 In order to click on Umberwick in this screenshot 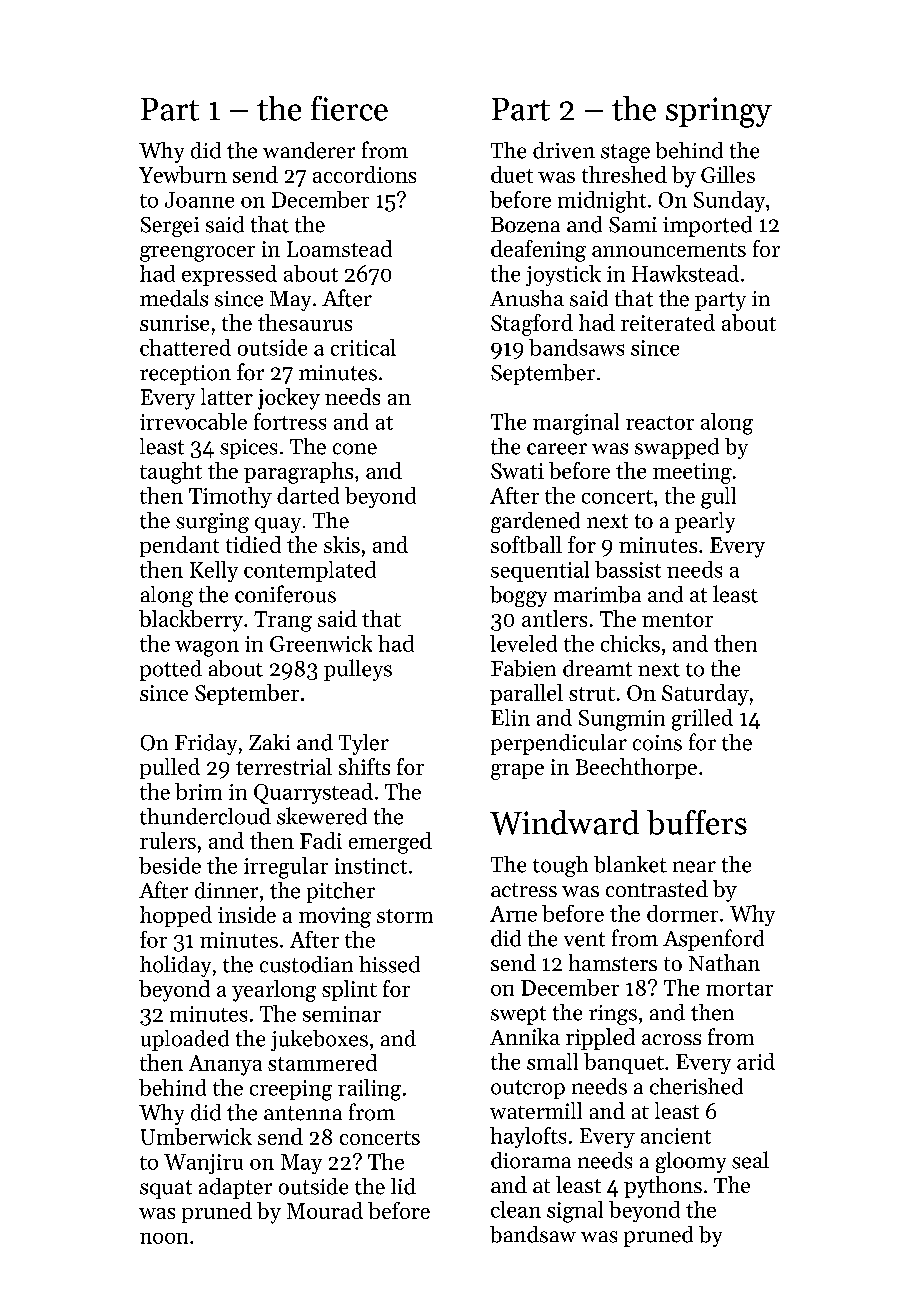, I will do `click(196, 1136)`.
